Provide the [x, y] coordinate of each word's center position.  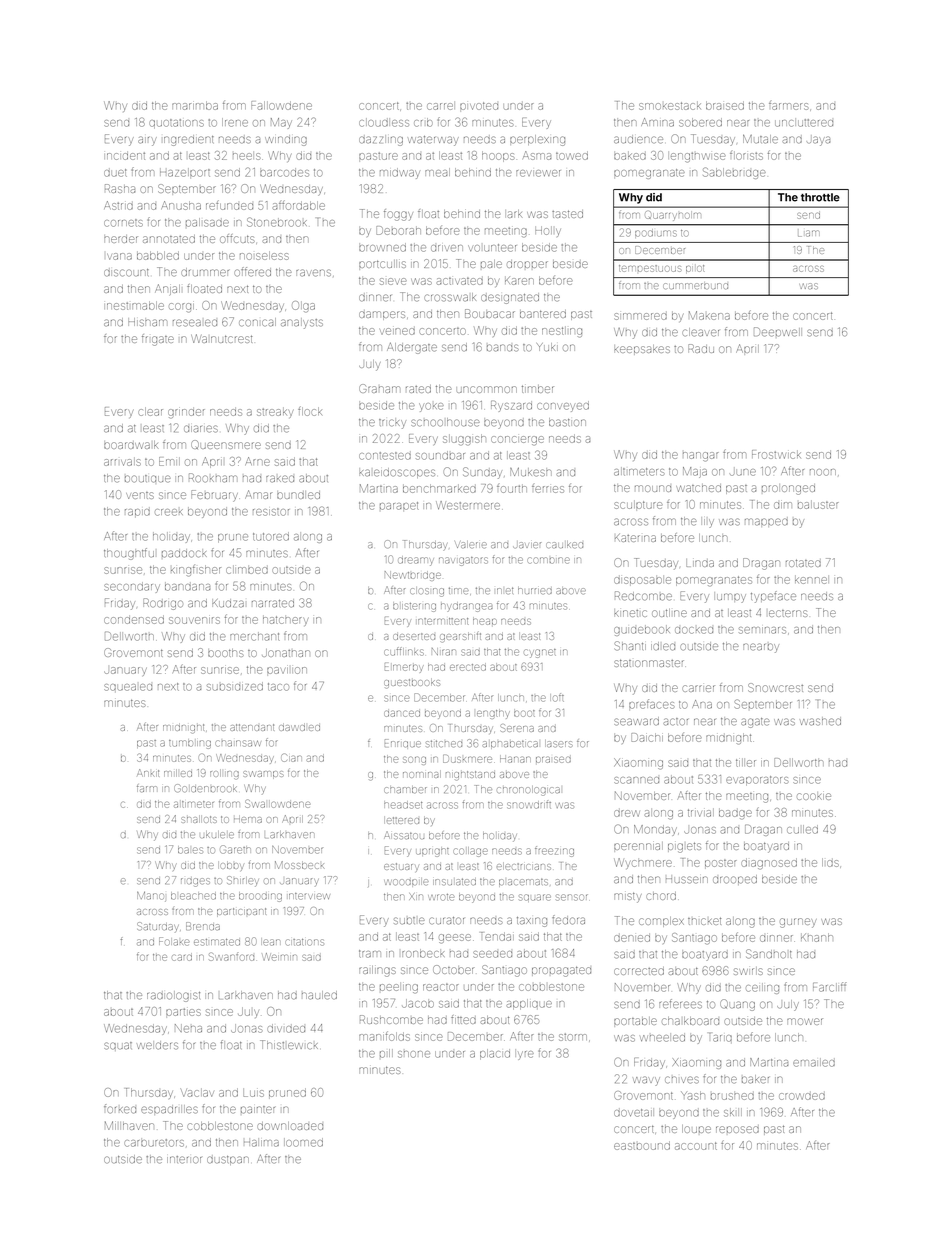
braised [725, 105]
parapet [399, 506]
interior [184, 1160]
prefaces [651, 704]
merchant [255, 636]
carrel [440, 106]
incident [126, 156]
